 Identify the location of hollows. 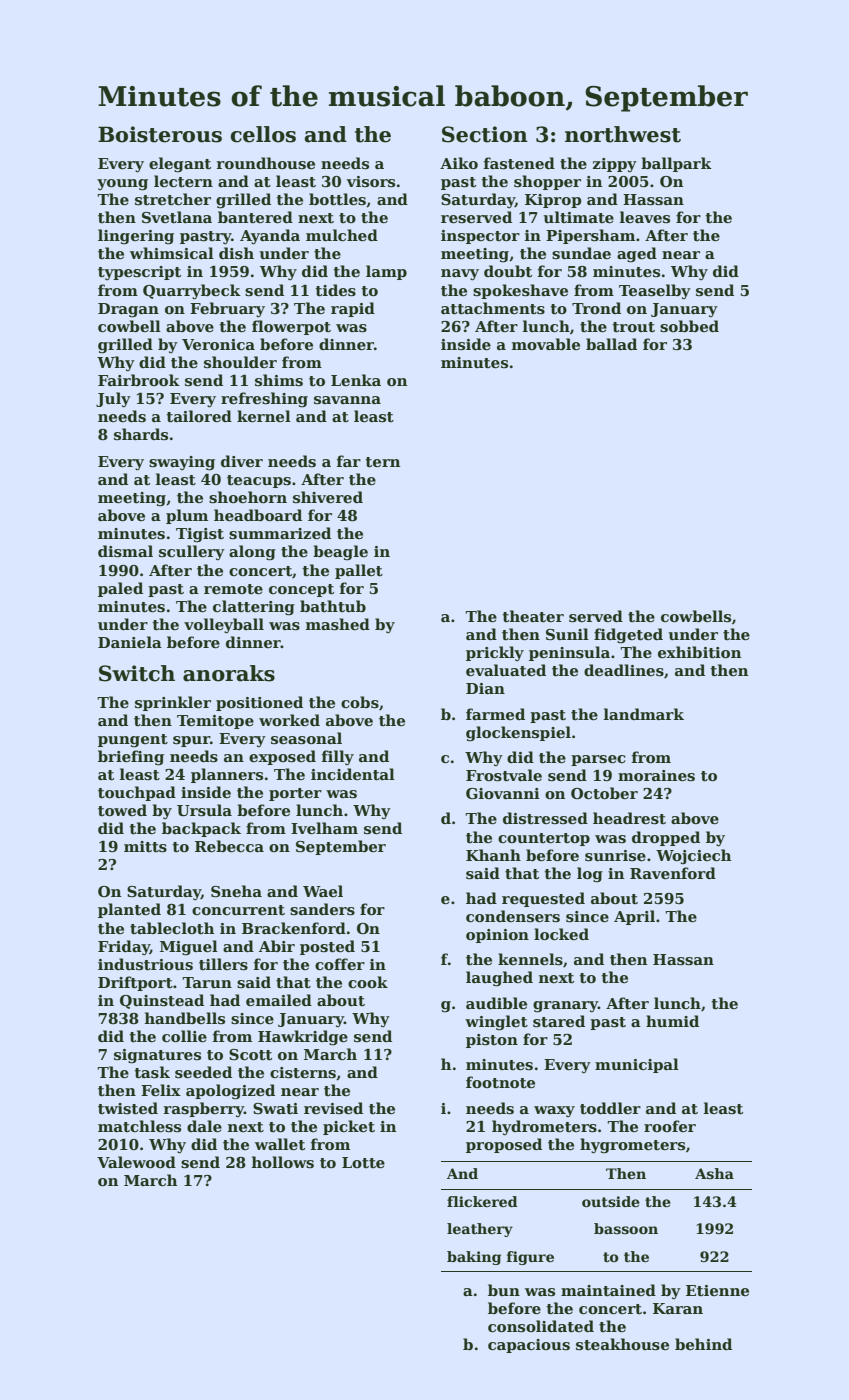
(283, 1162).
